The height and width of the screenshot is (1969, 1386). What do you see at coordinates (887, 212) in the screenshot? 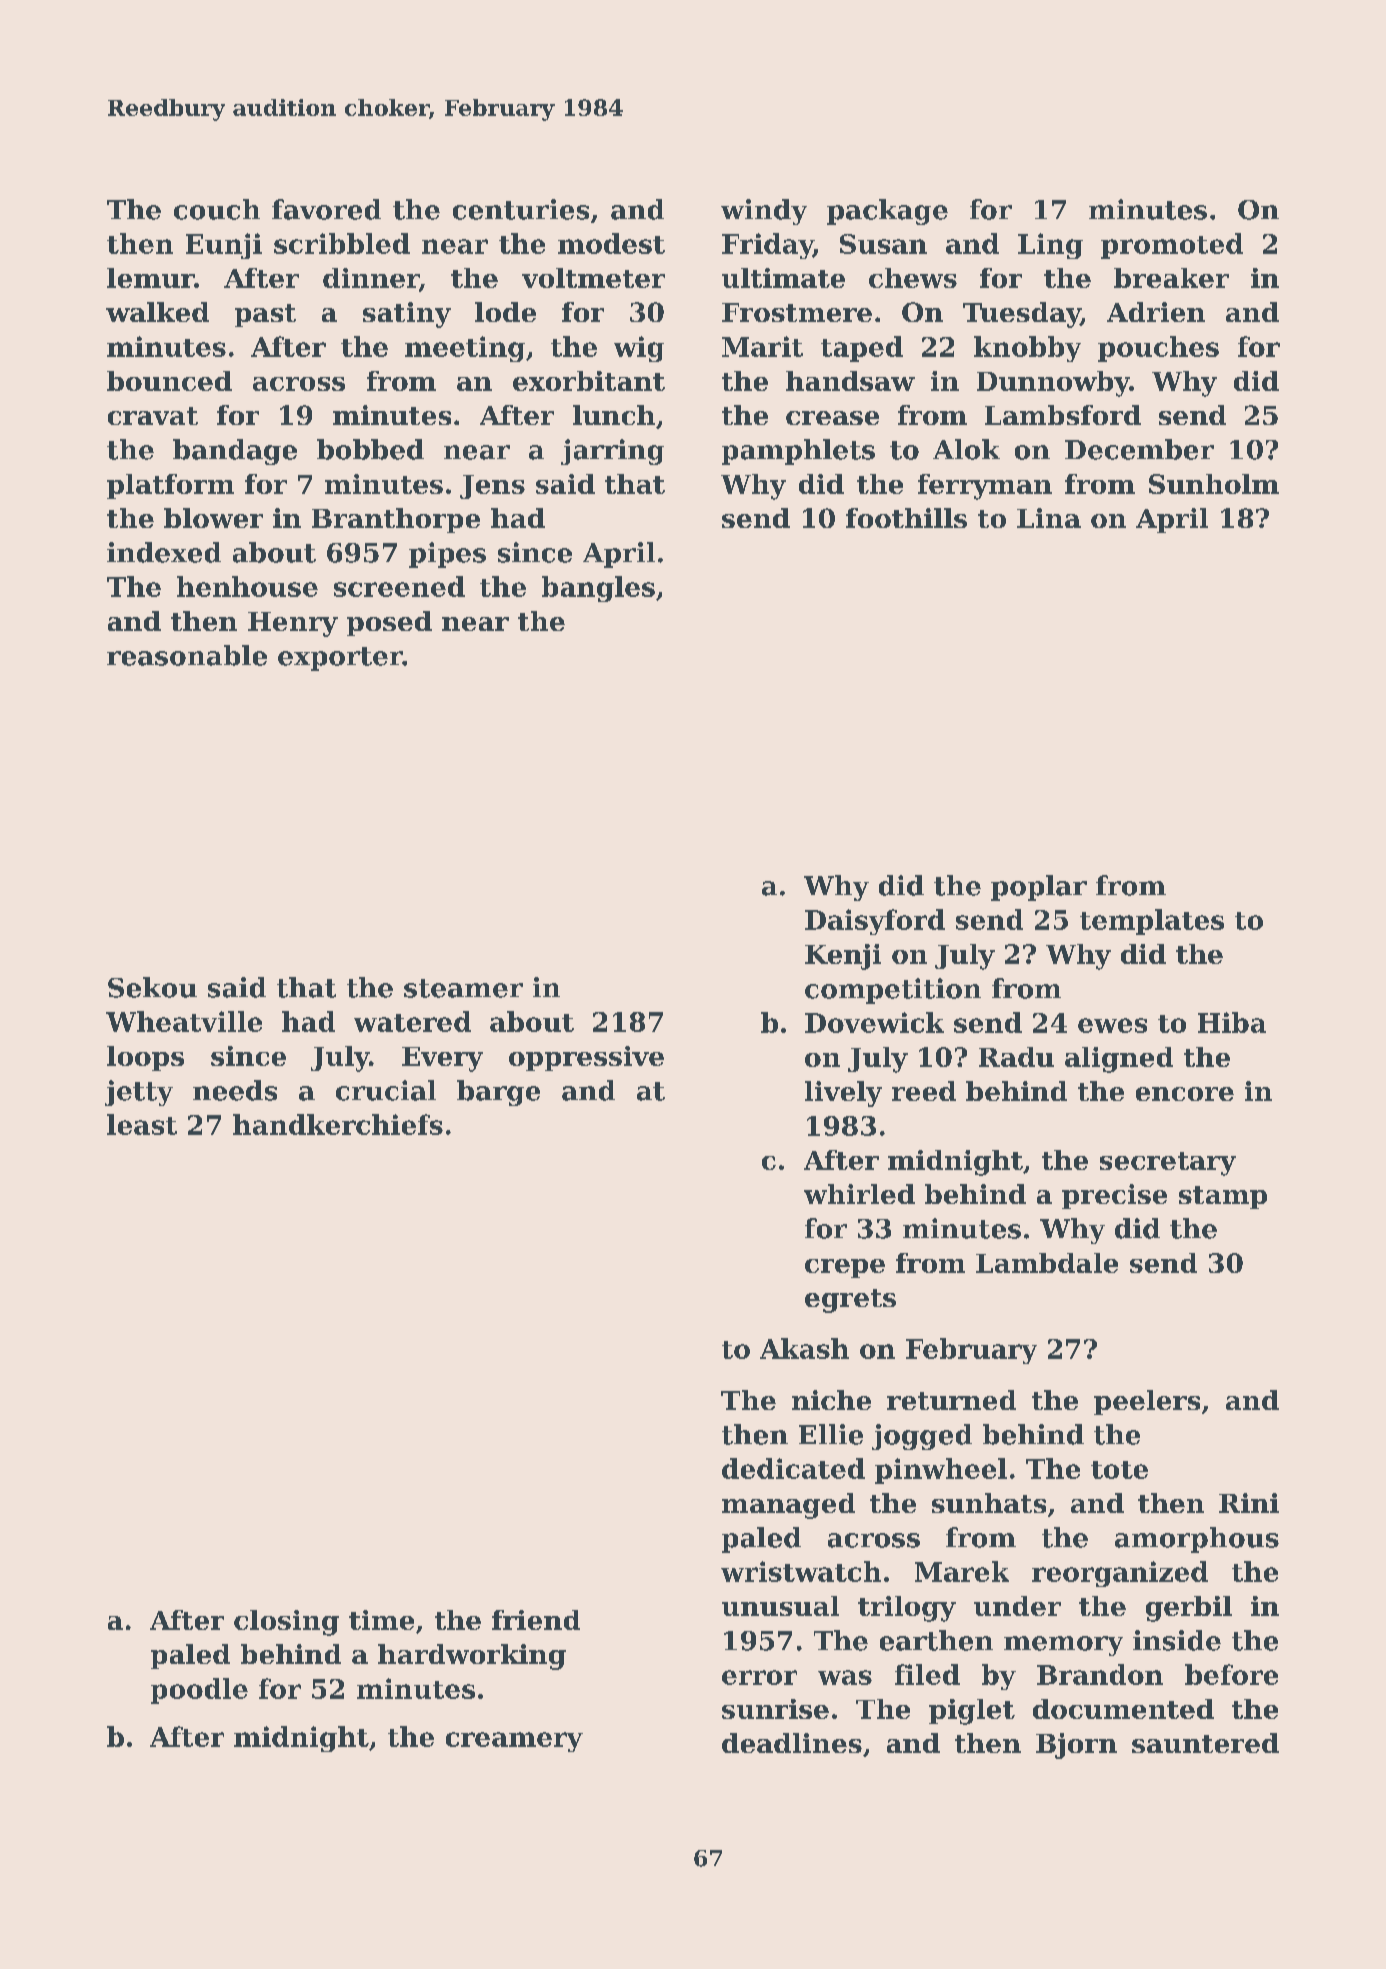
I see `package` at bounding box center [887, 212].
